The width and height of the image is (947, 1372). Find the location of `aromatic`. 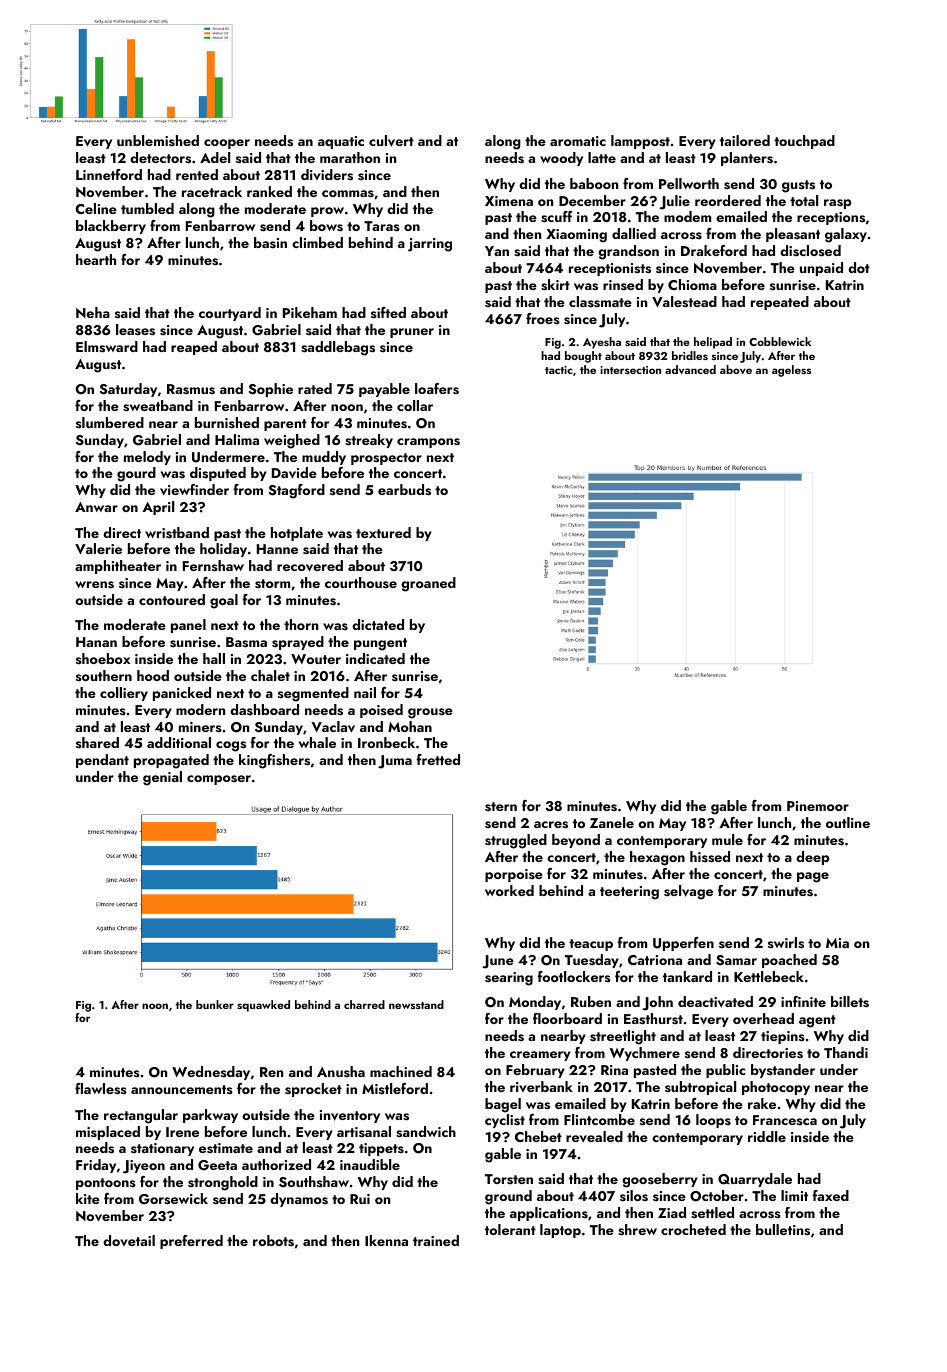

aromatic is located at coordinates (578, 141).
